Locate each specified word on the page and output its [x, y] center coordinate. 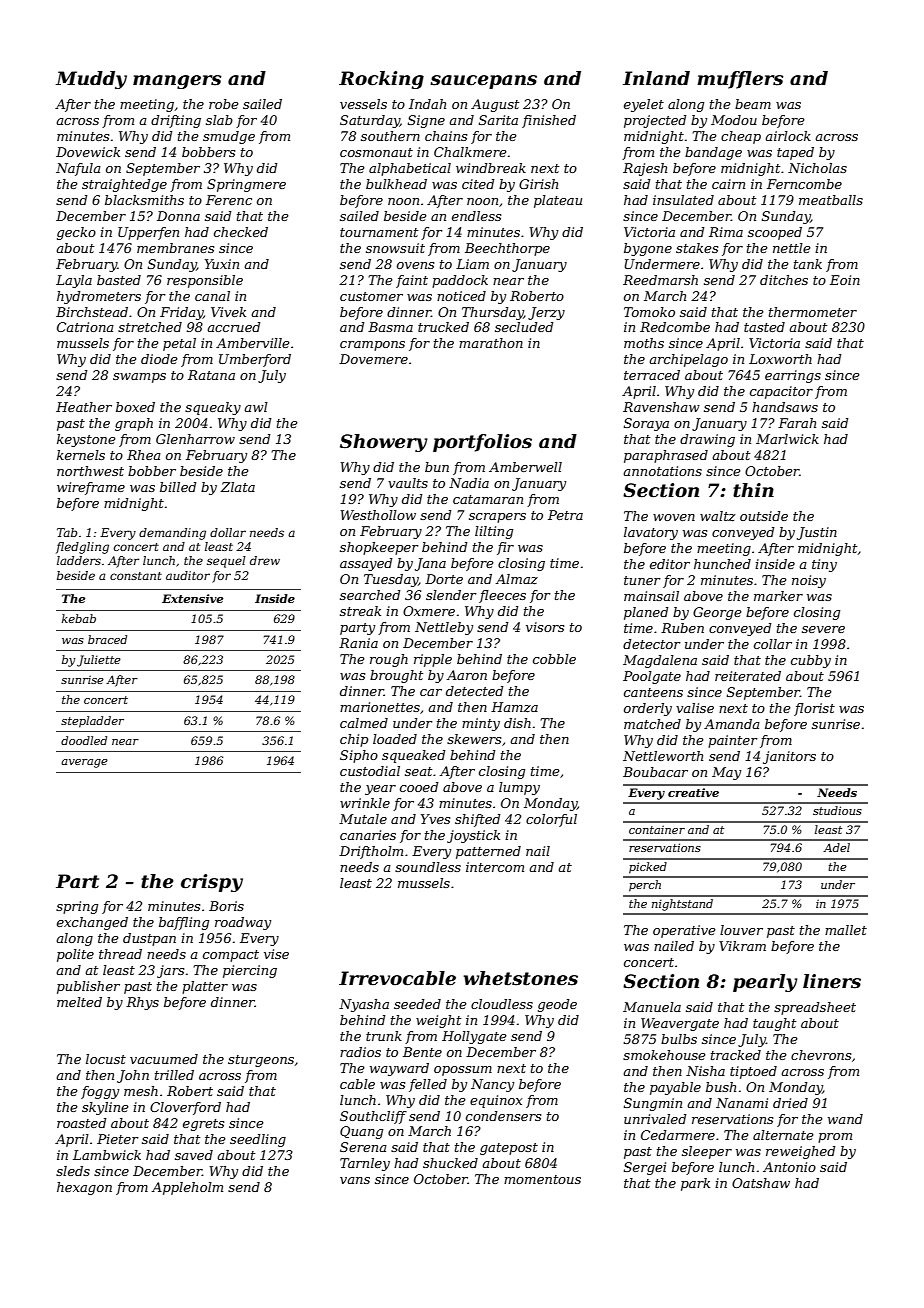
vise [276, 954]
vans [355, 1180]
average [84, 763]
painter [733, 741]
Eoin [845, 280]
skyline [105, 1108]
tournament [379, 232]
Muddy [91, 80]
